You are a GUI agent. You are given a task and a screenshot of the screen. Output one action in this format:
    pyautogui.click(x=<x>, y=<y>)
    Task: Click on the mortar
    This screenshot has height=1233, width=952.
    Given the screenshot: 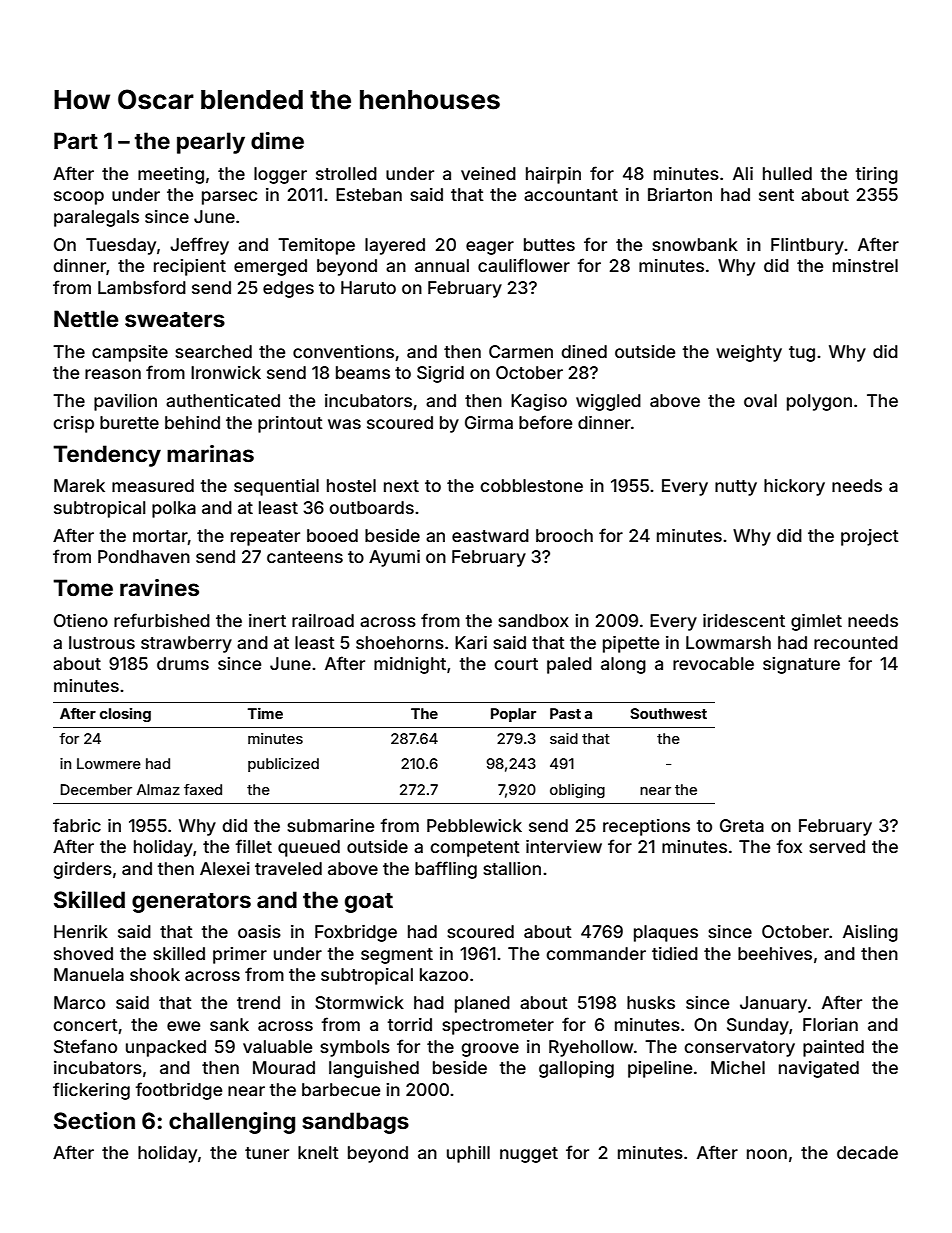 What is the action you would take?
    pyautogui.click(x=160, y=537)
